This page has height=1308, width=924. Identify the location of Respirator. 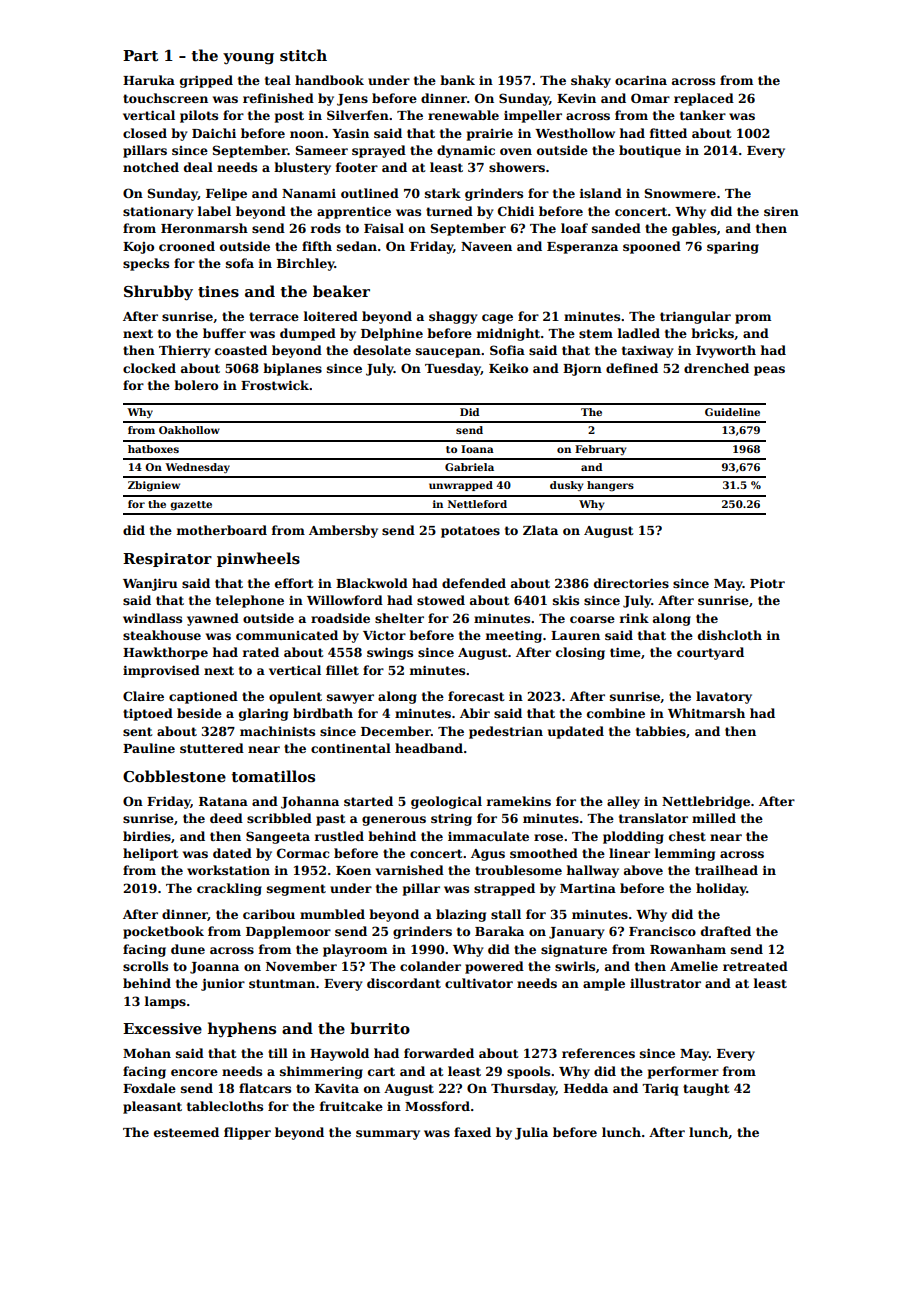
(167, 560).
